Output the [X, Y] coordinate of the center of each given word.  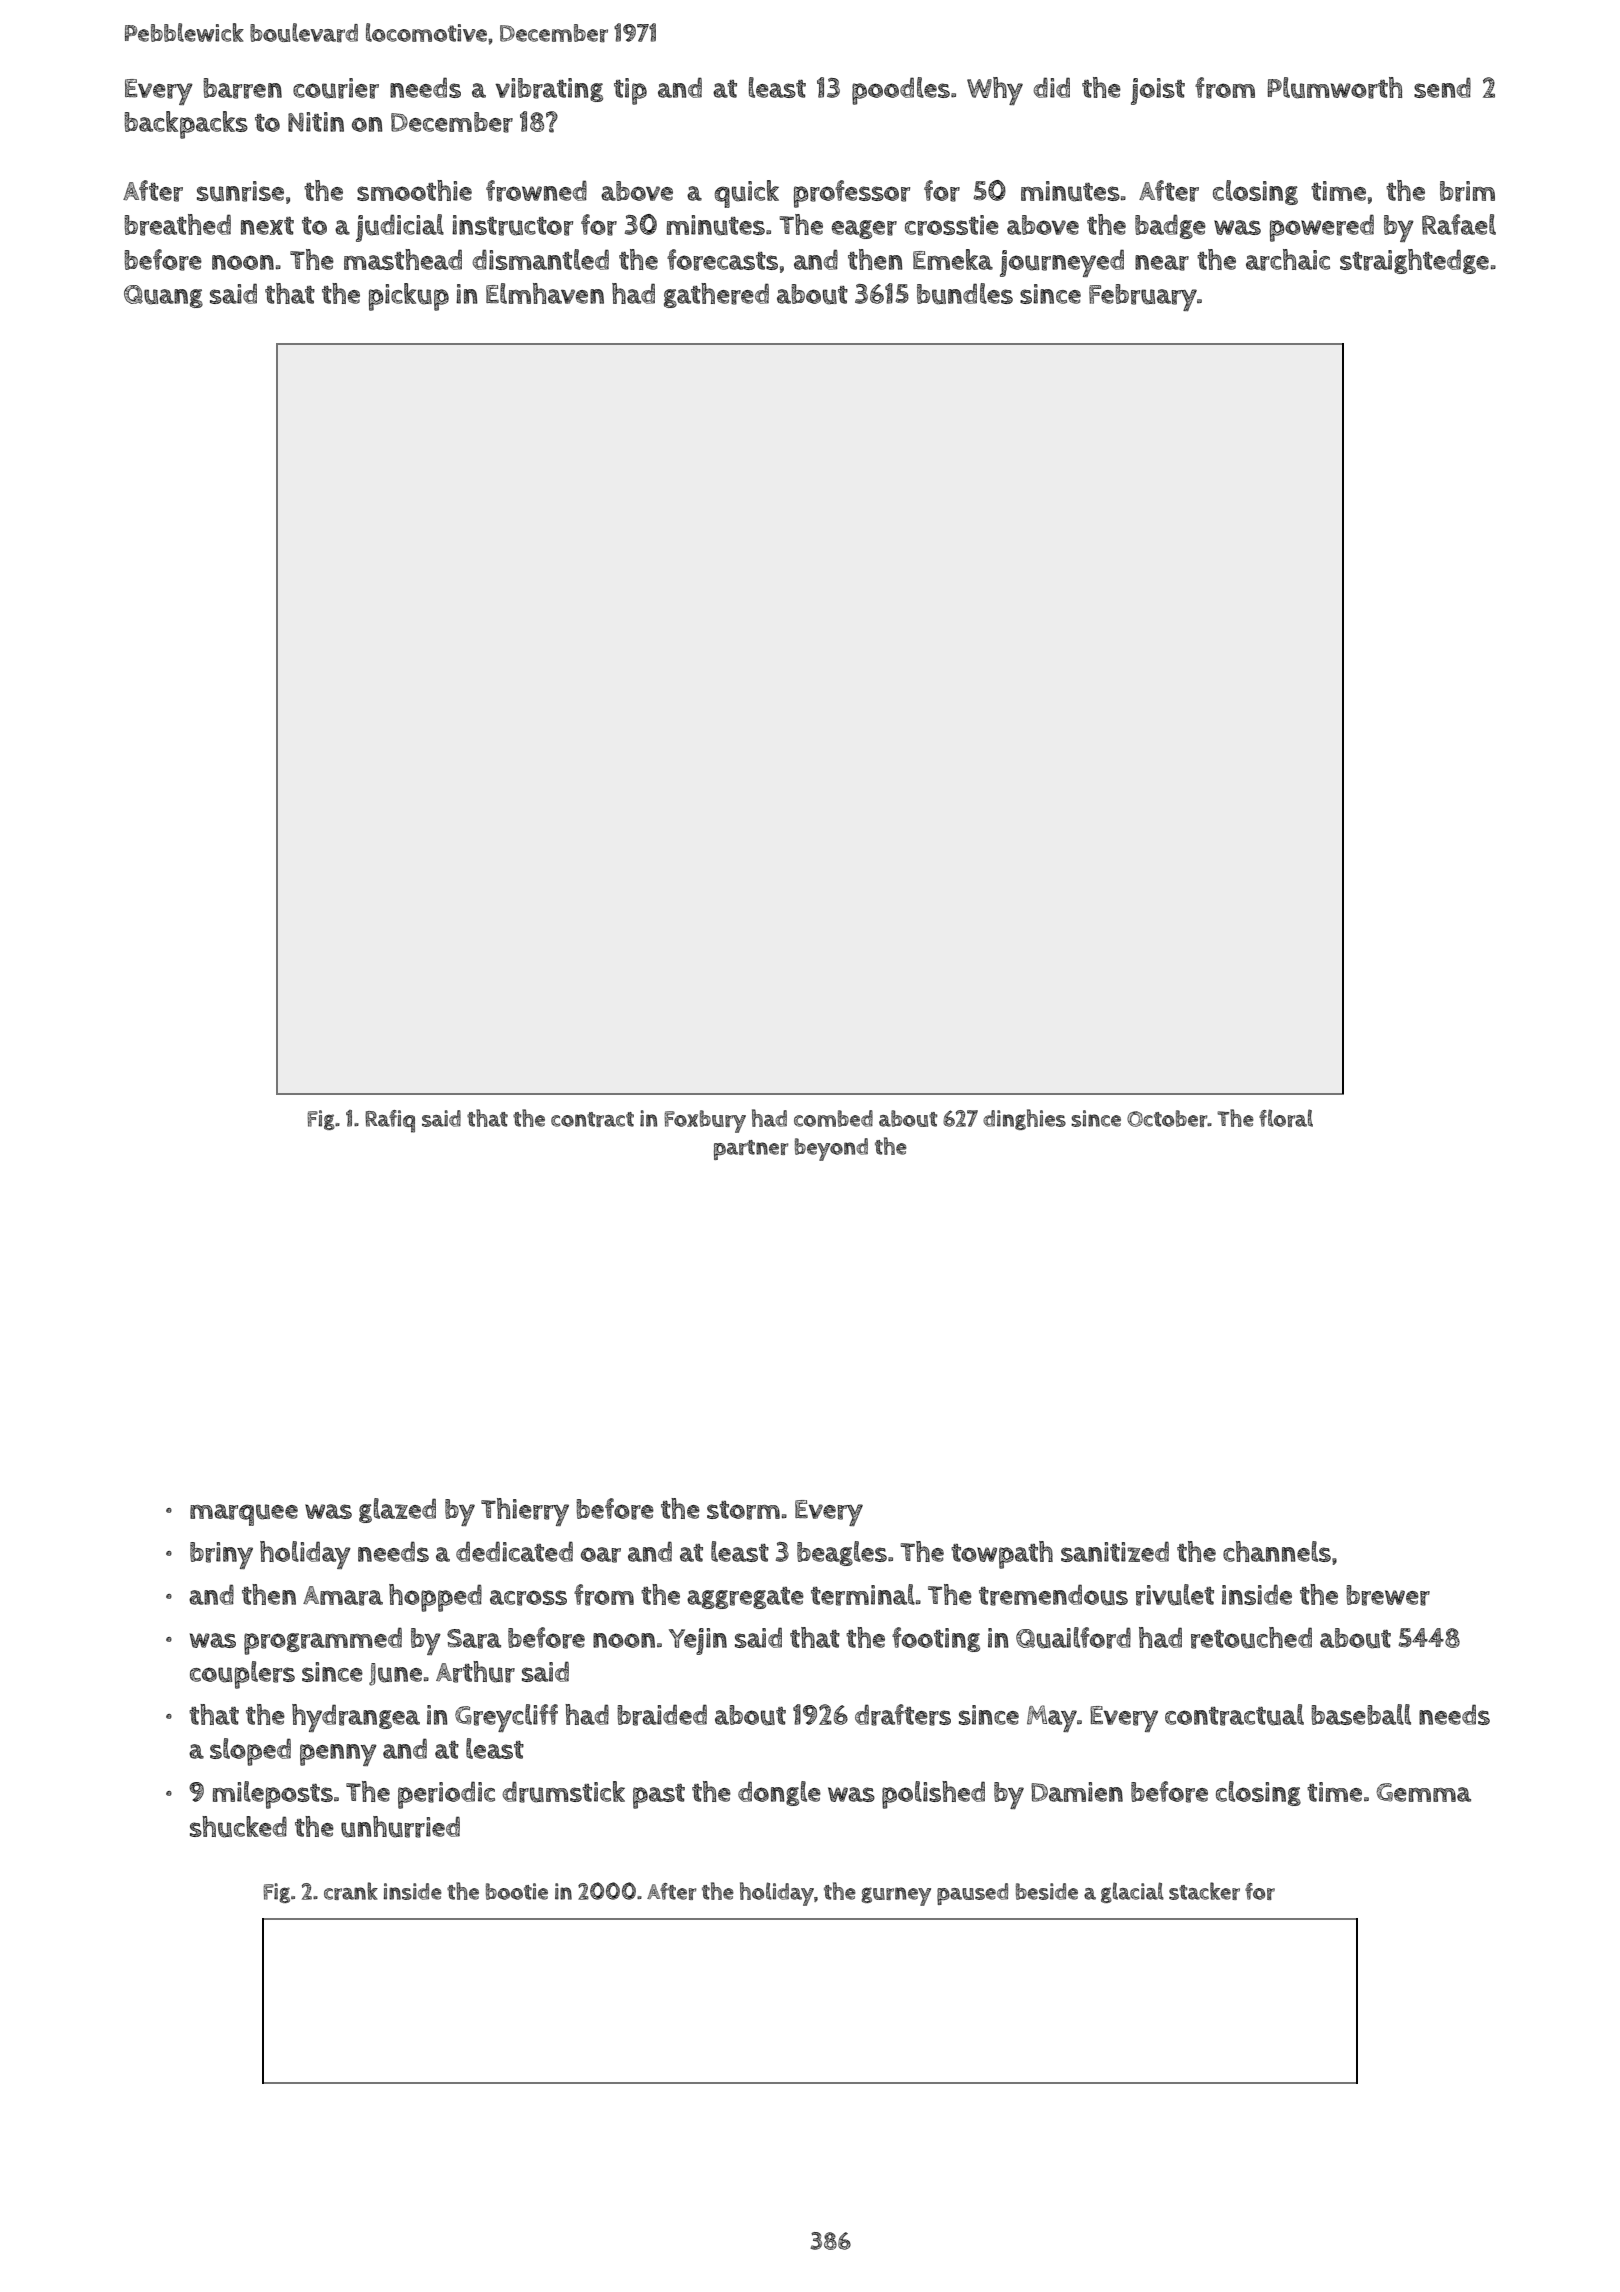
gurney [896, 1896]
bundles [965, 294]
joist [1158, 91]
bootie [517, 1891]
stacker [1204, 1891]
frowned [536, 191]
